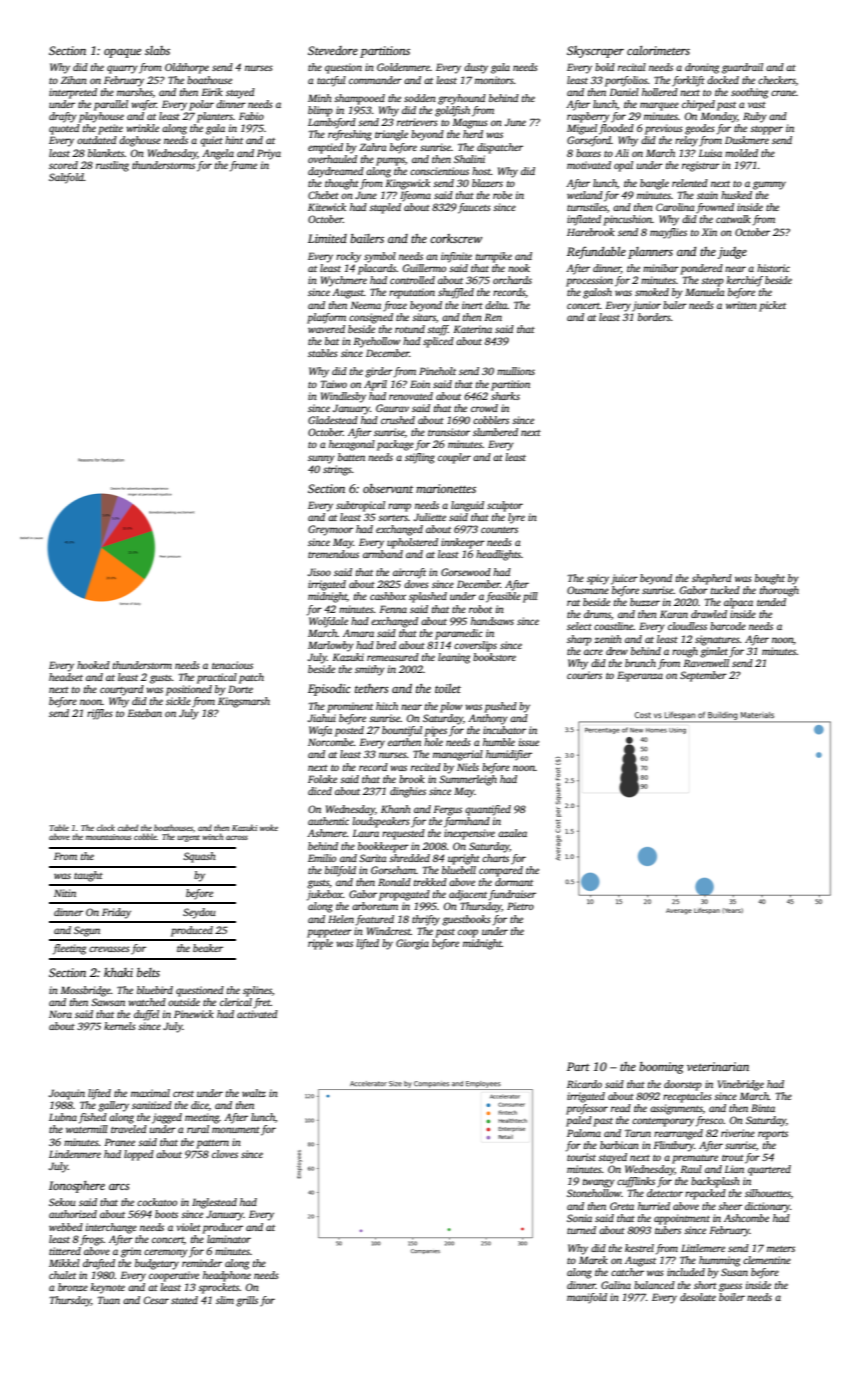  I want to click on manifold, so click(587, 1298).
